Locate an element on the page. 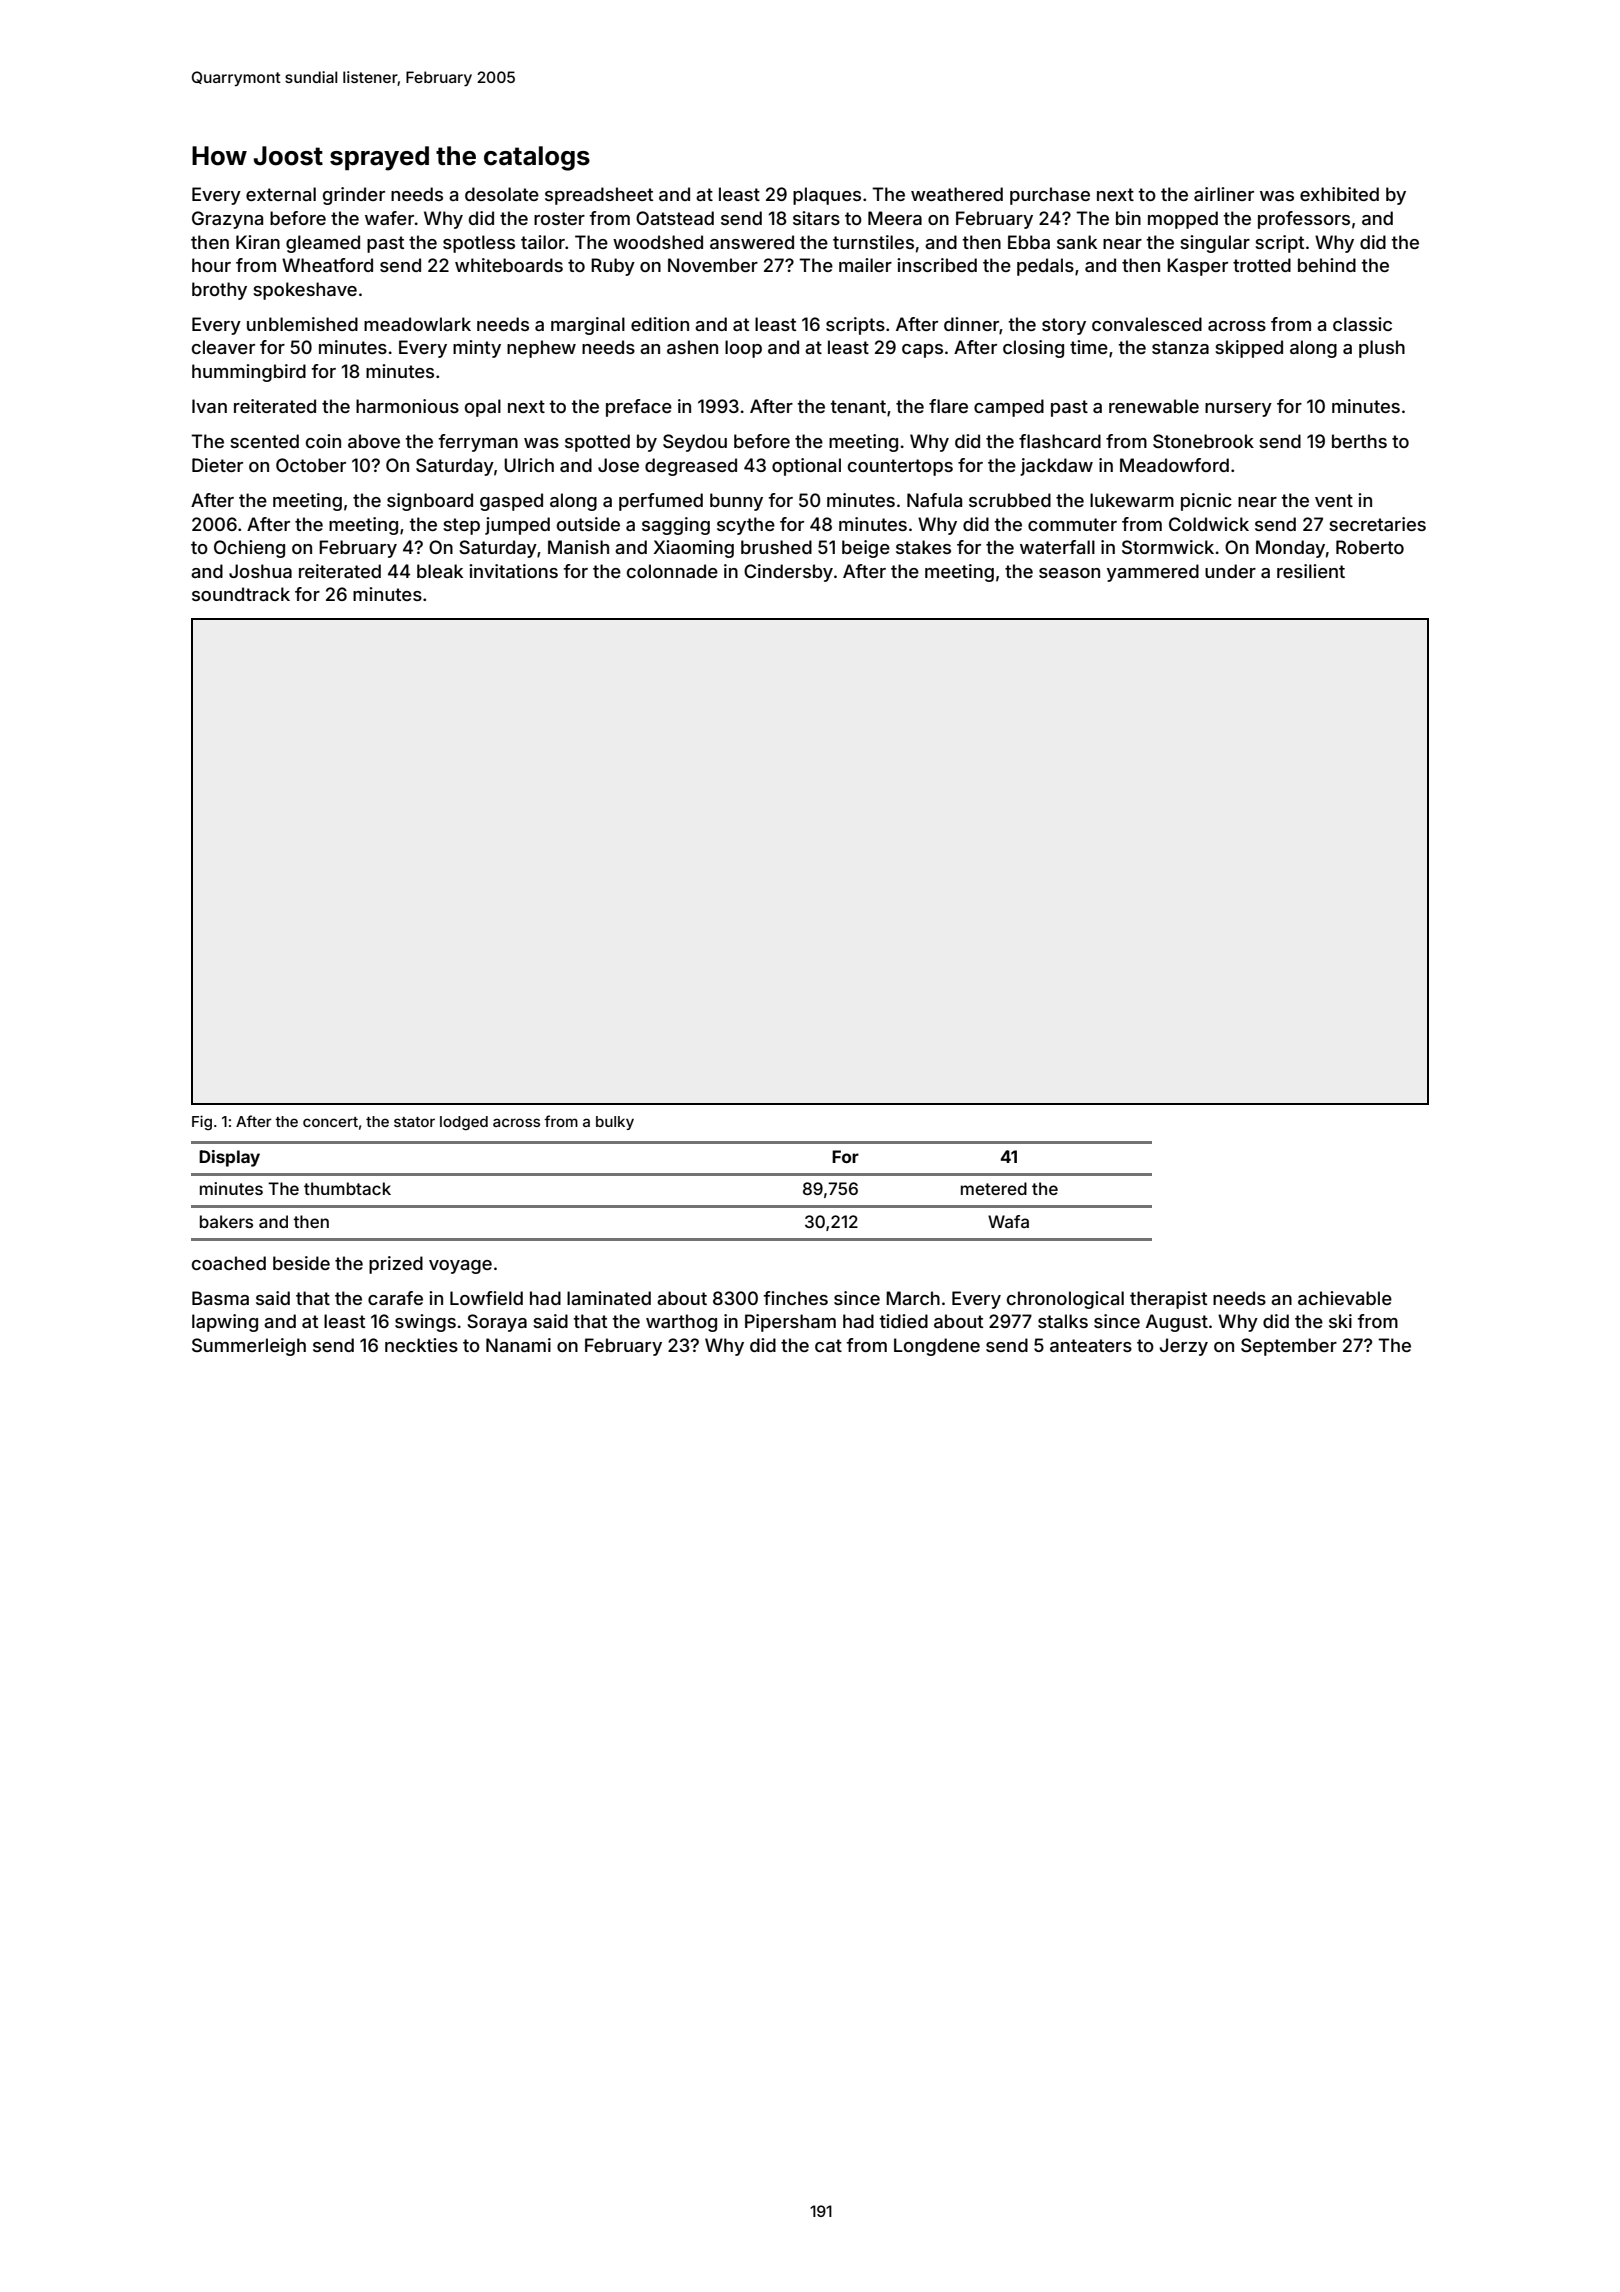 This image has width=1620, height=2292. colonnade is located at coordinates (672, 571).
